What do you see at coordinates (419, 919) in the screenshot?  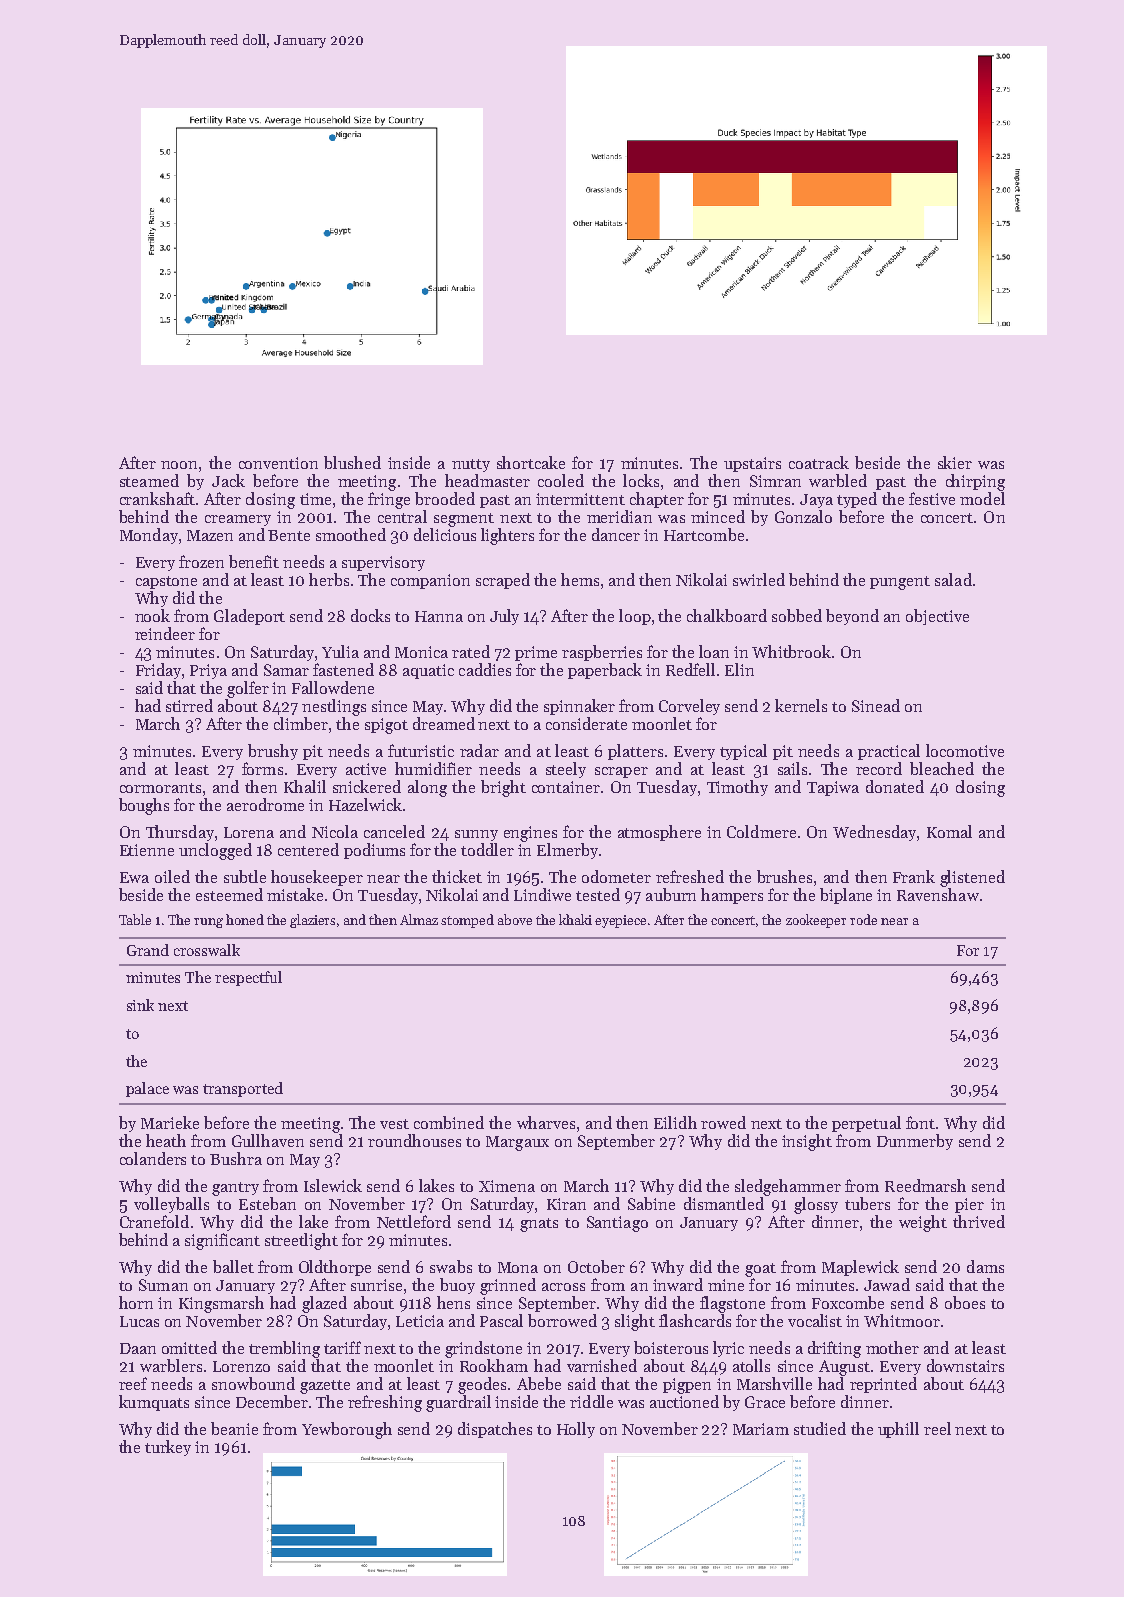 I see `Almaz` at bounding box center [419, 919].
